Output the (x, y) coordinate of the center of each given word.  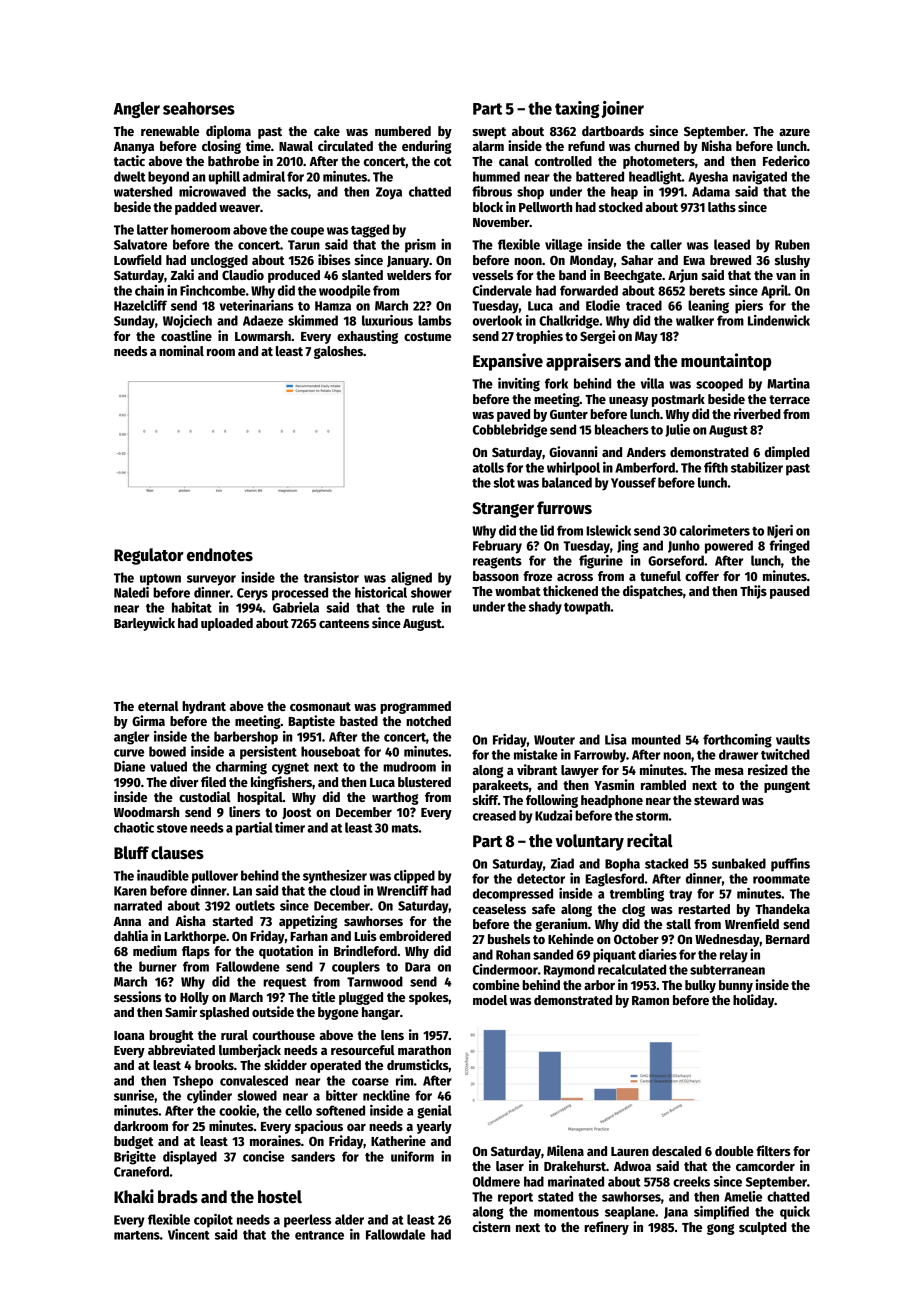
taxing (577, 109)
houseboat (330, 751)
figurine (601, 562)
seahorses (199, 108)
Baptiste (311, 722)
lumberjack (250, 1051)
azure (794, 132)
